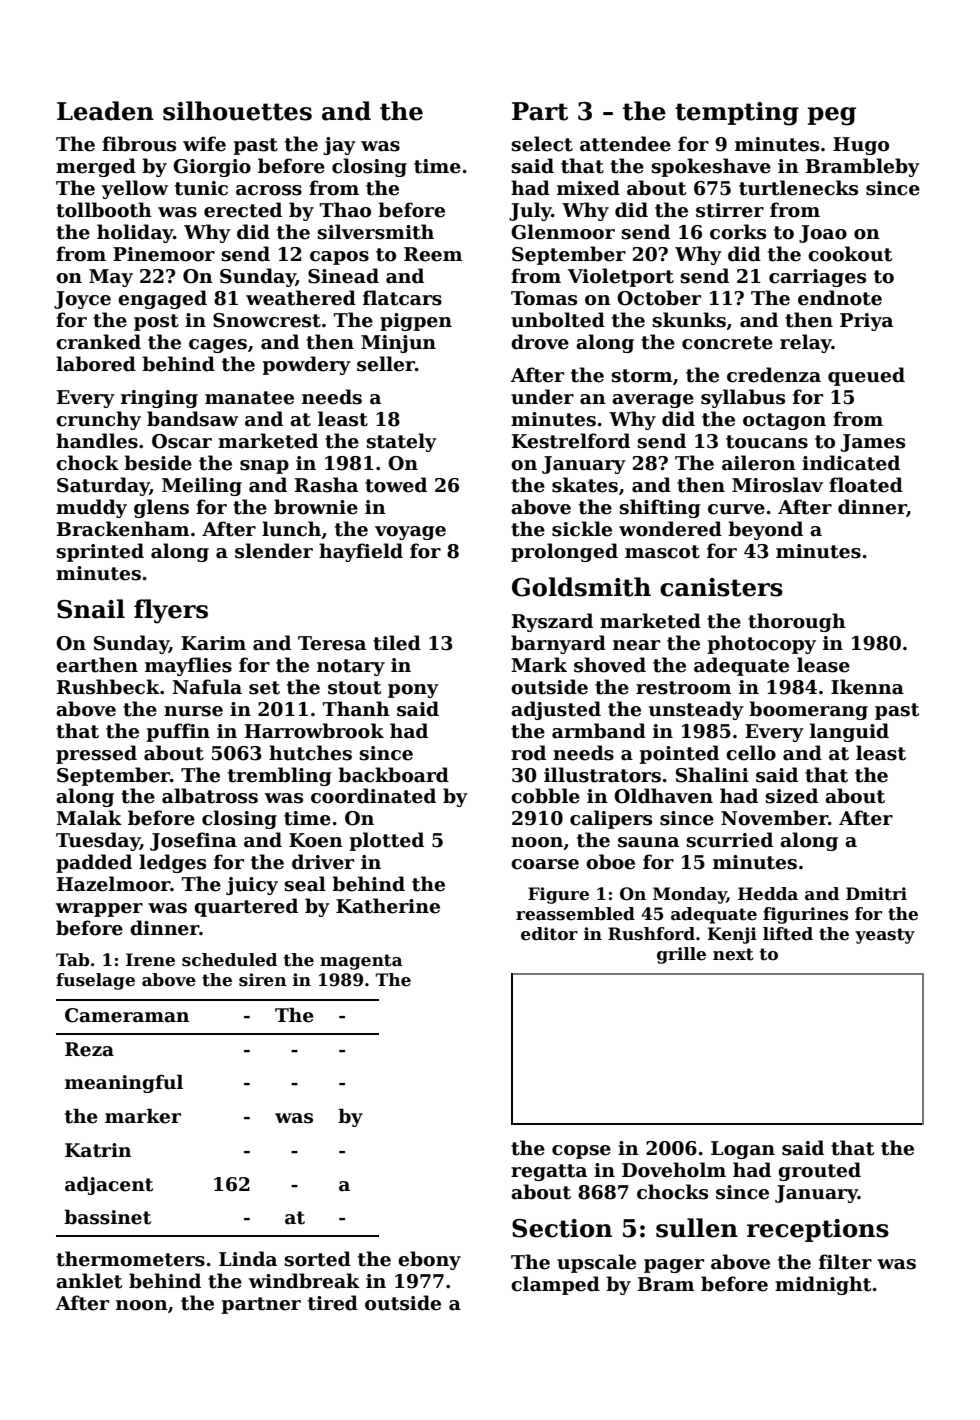 The image size is (980, 1420). Describe the element at coordinates (248, 1259) in the screenshot. I see `Linda` at that location.
